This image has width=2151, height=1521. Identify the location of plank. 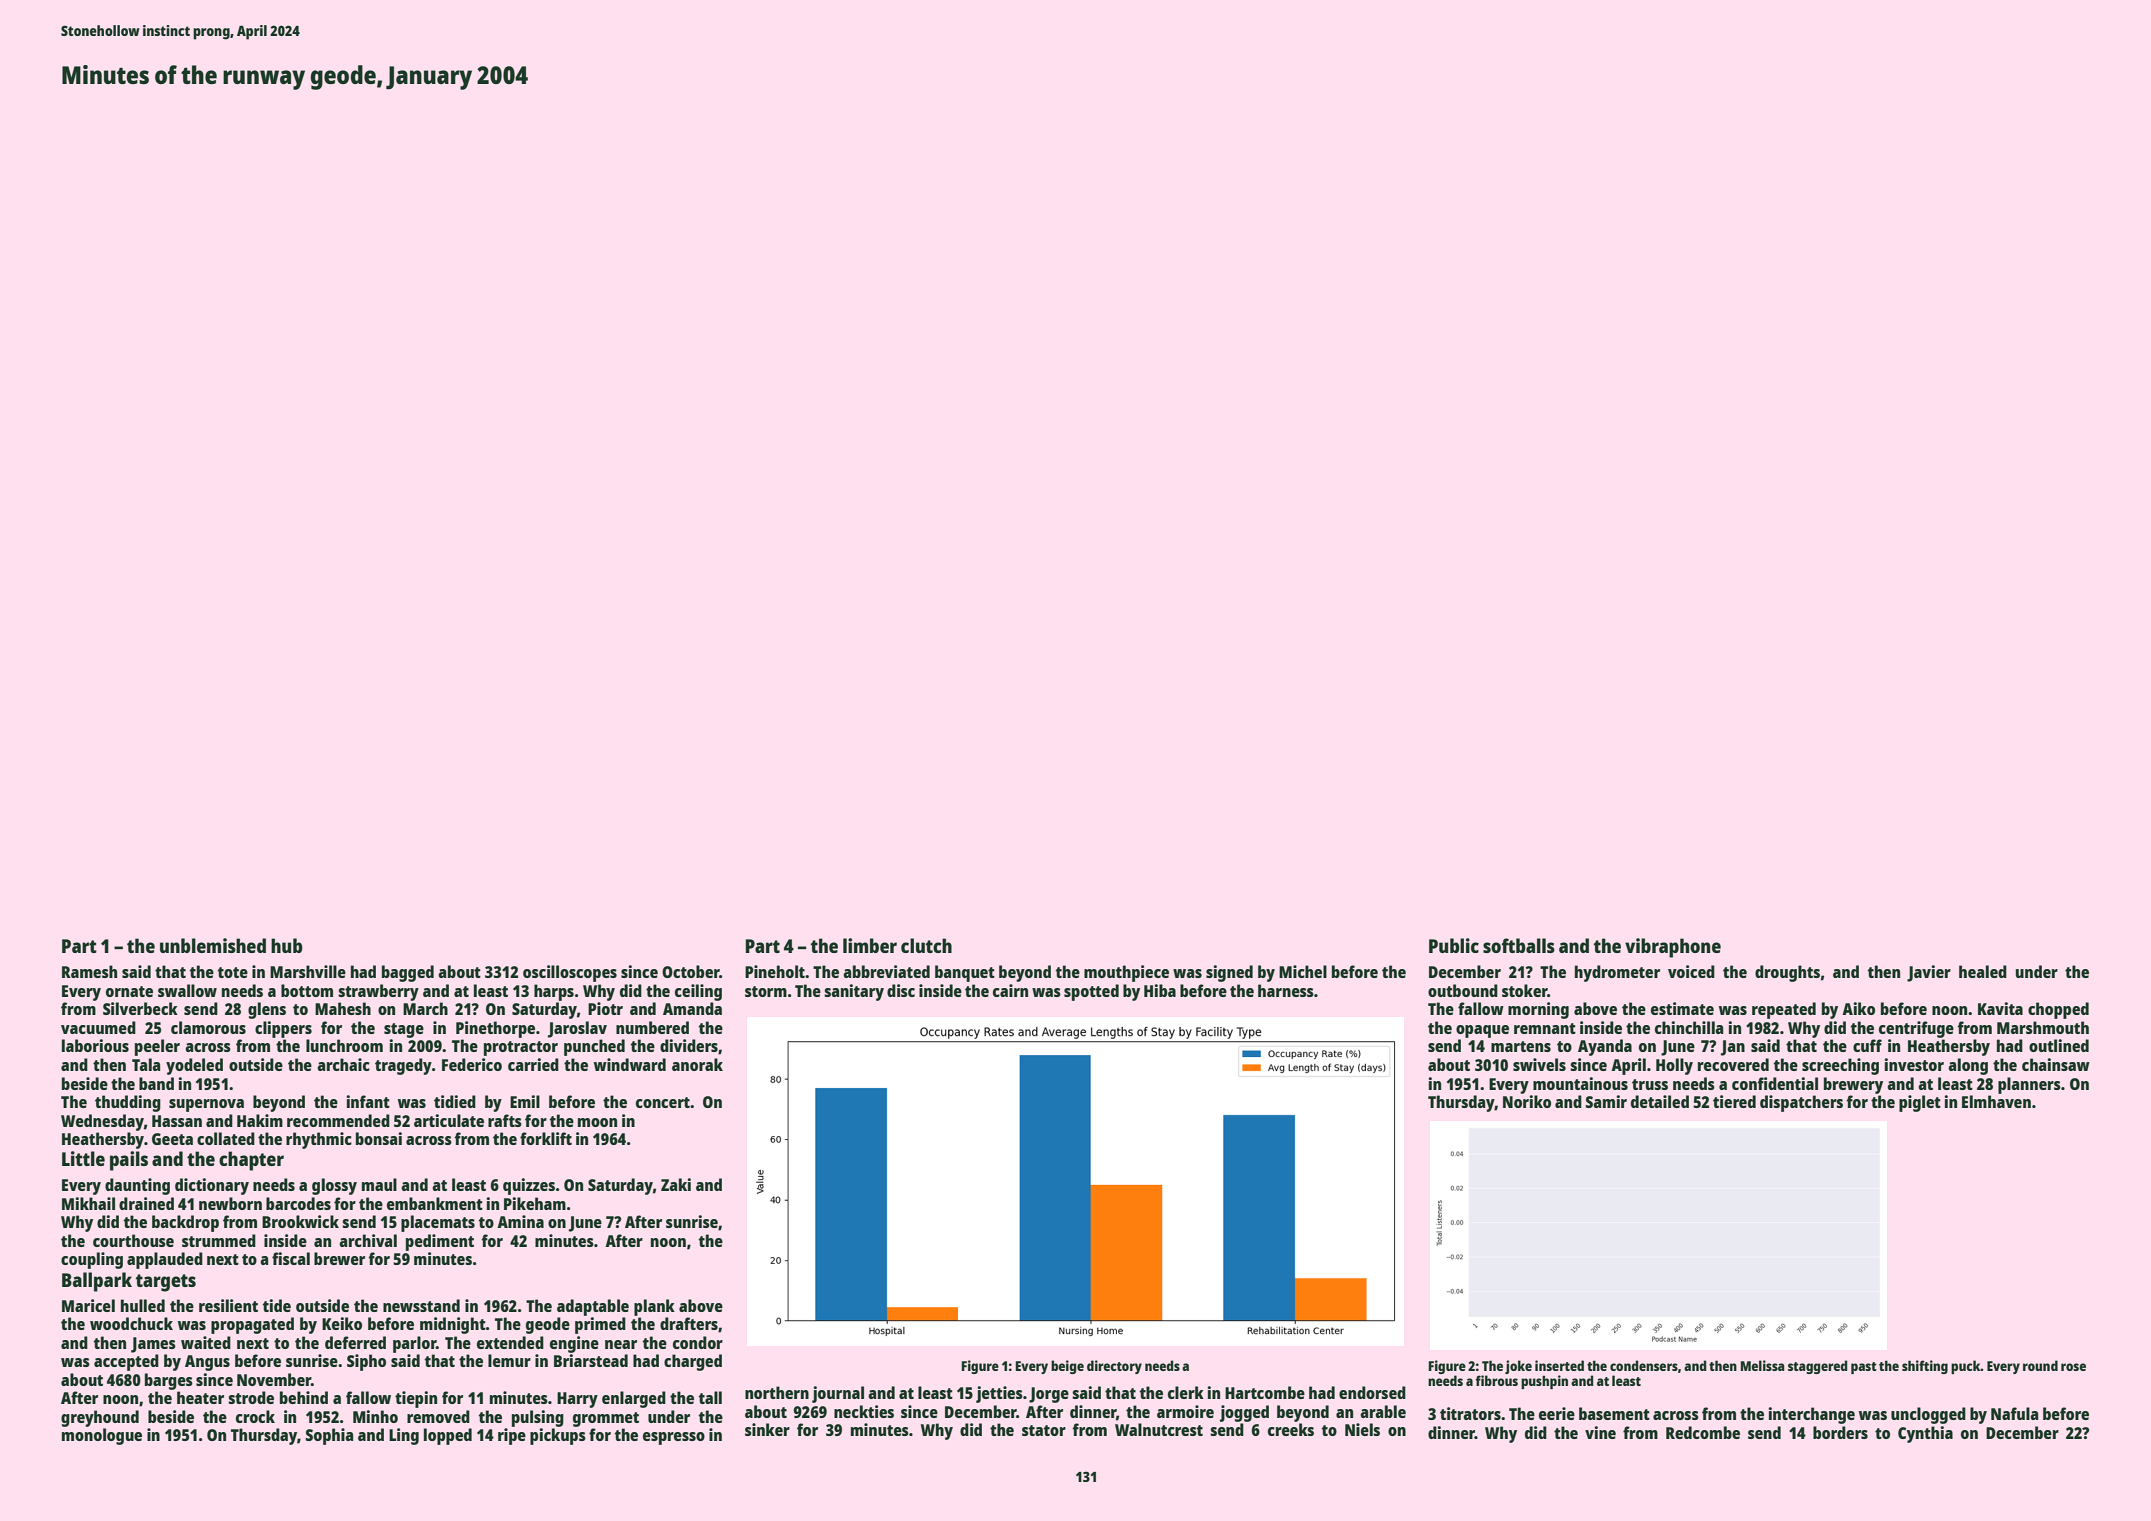
(654, 1307).
